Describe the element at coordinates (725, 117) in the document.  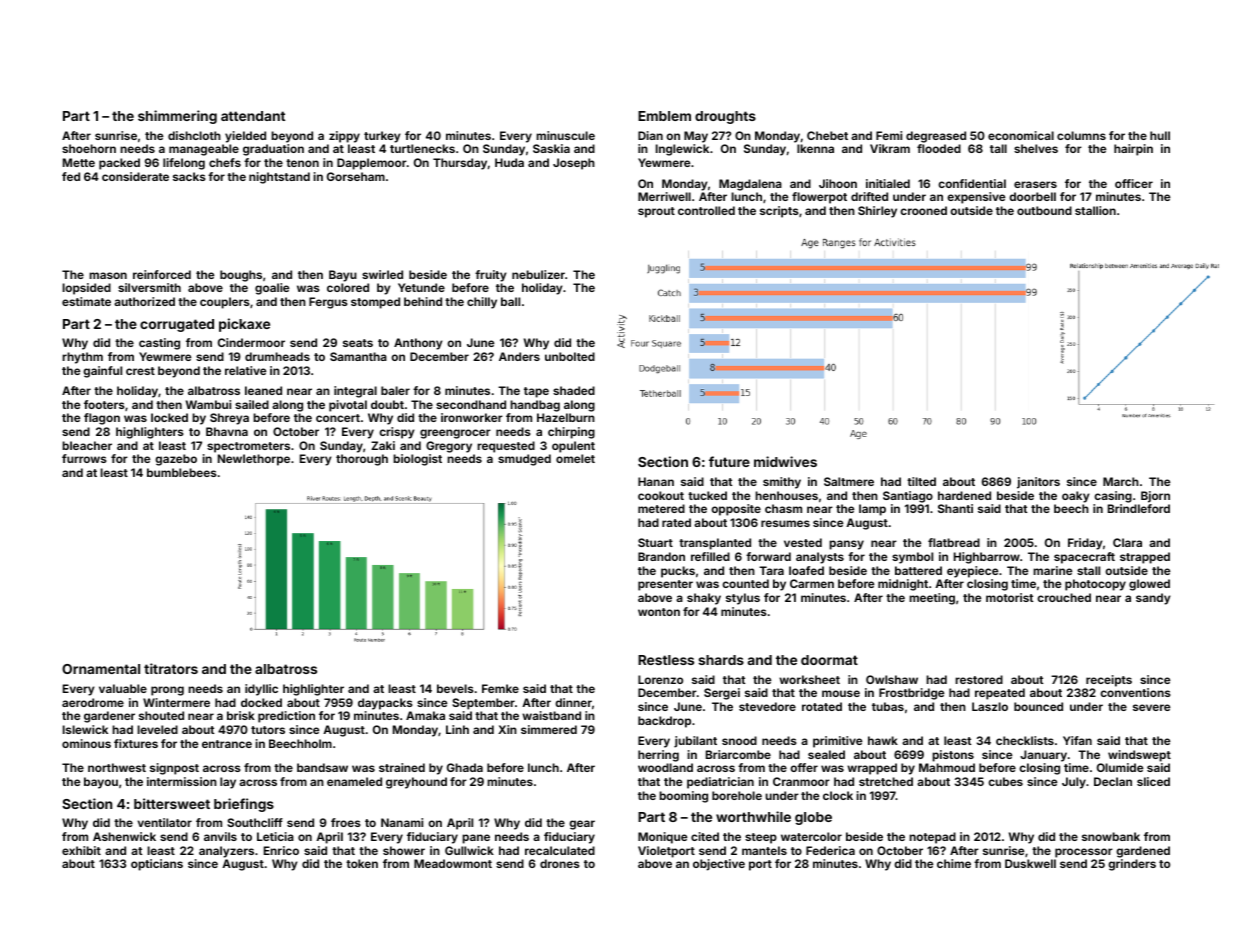
I see `droughts` at that location.
